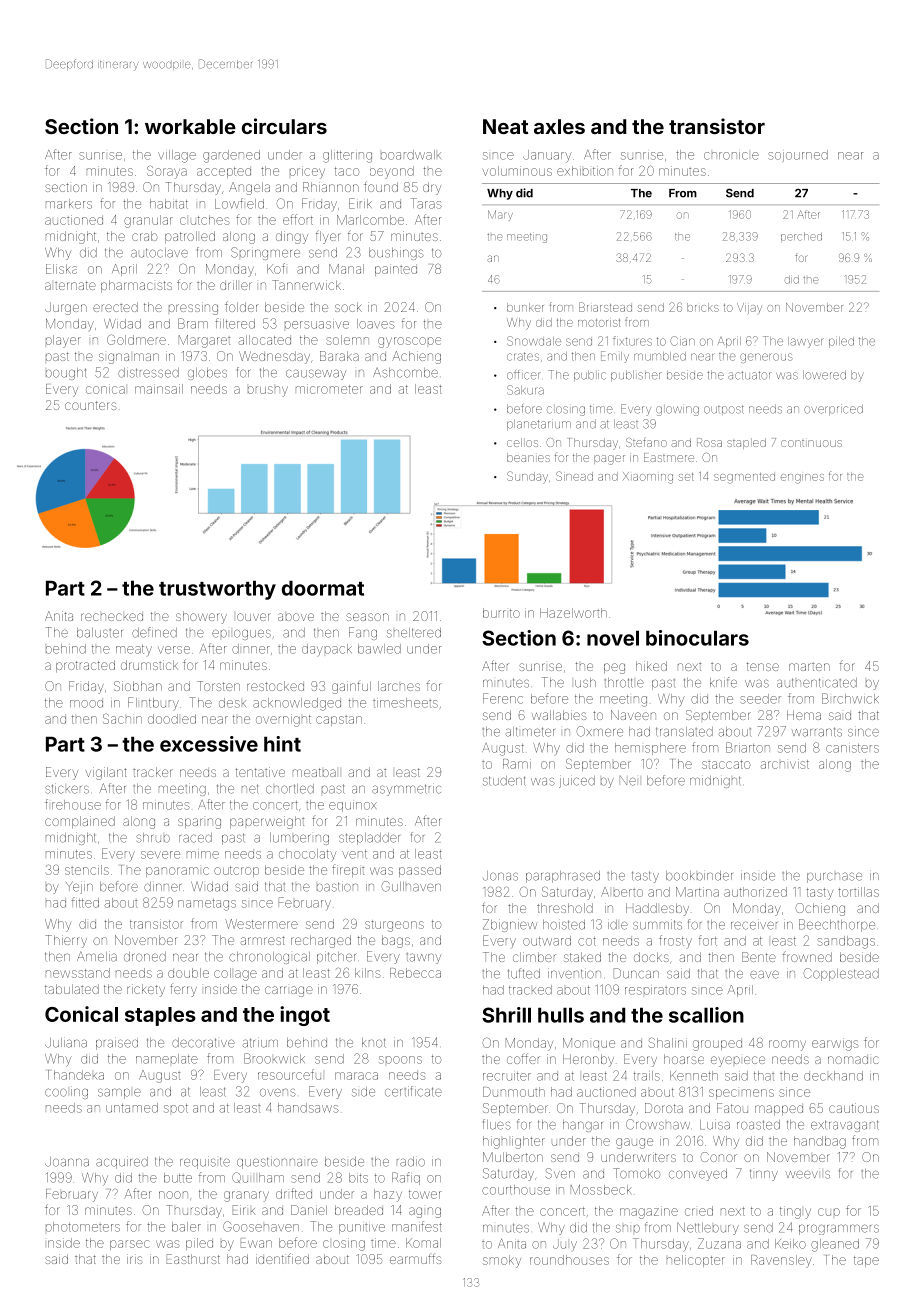 Image resolution: width=924 pixels, height=1308 pixels. Describe the element at coordinates (392, 172) in the screenshot. I see `beyond` at that location.
